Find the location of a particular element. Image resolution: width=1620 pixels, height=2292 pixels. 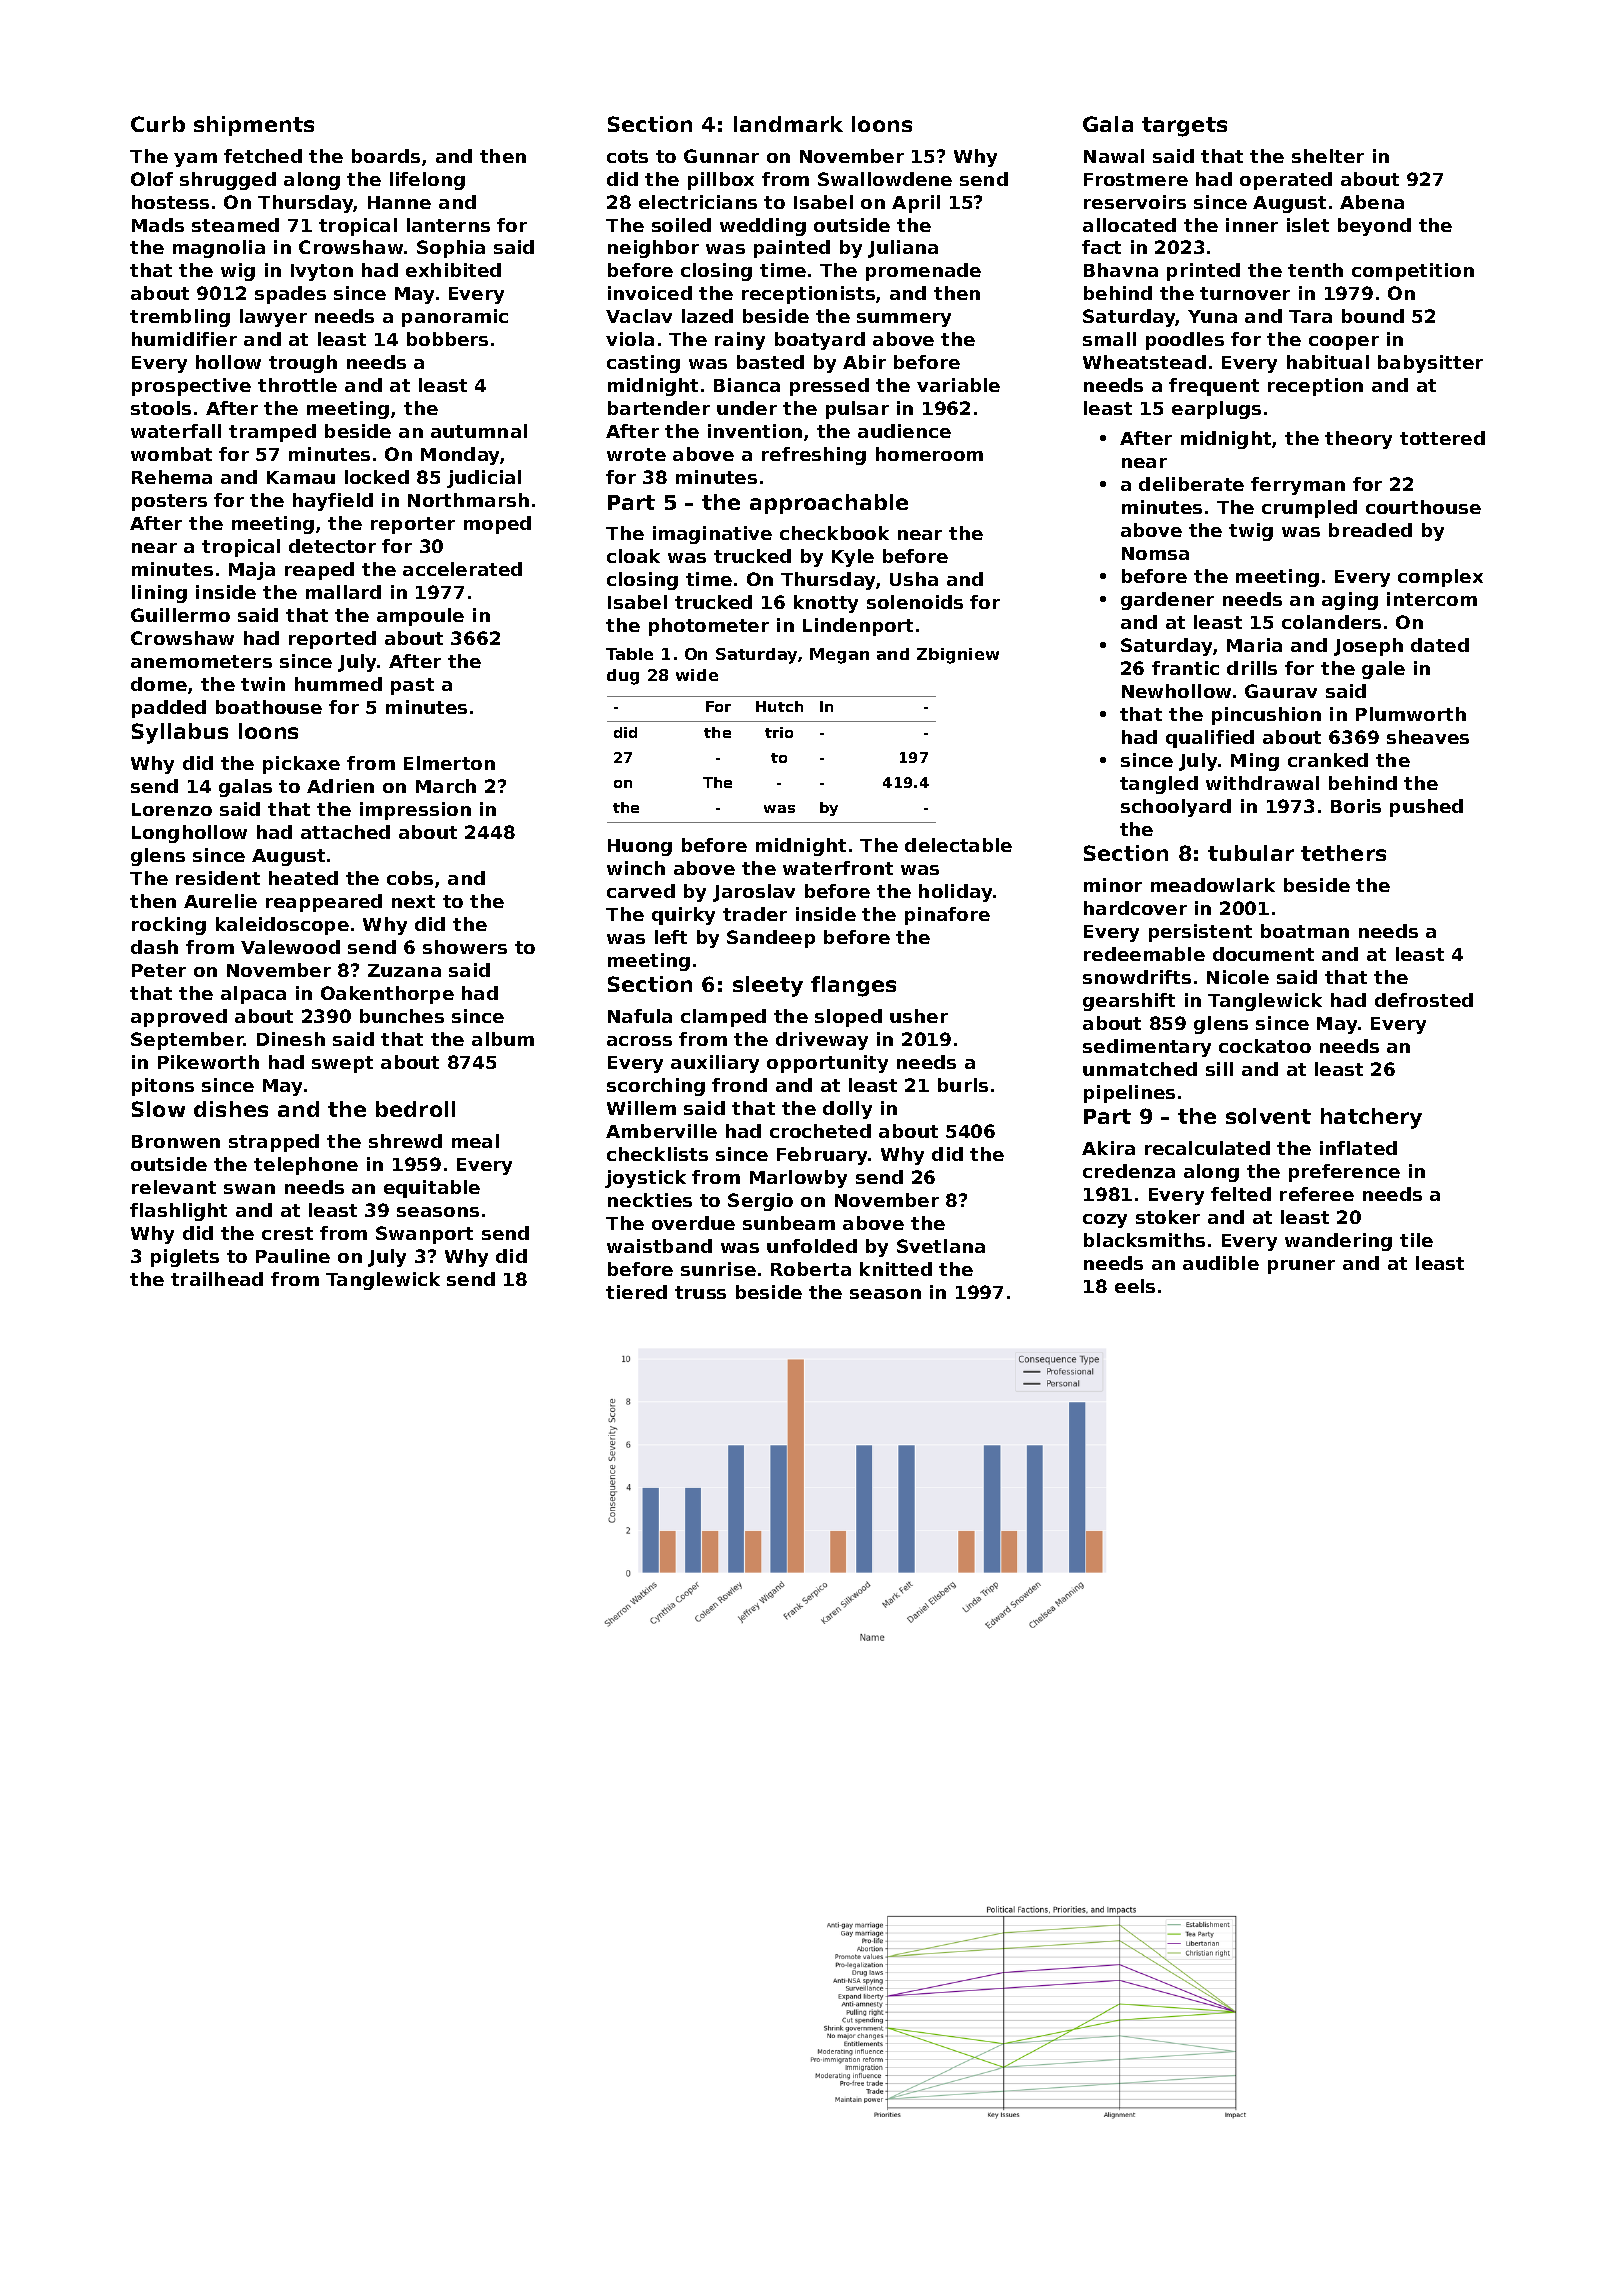

steamed is located at coordinates (235, 225).
